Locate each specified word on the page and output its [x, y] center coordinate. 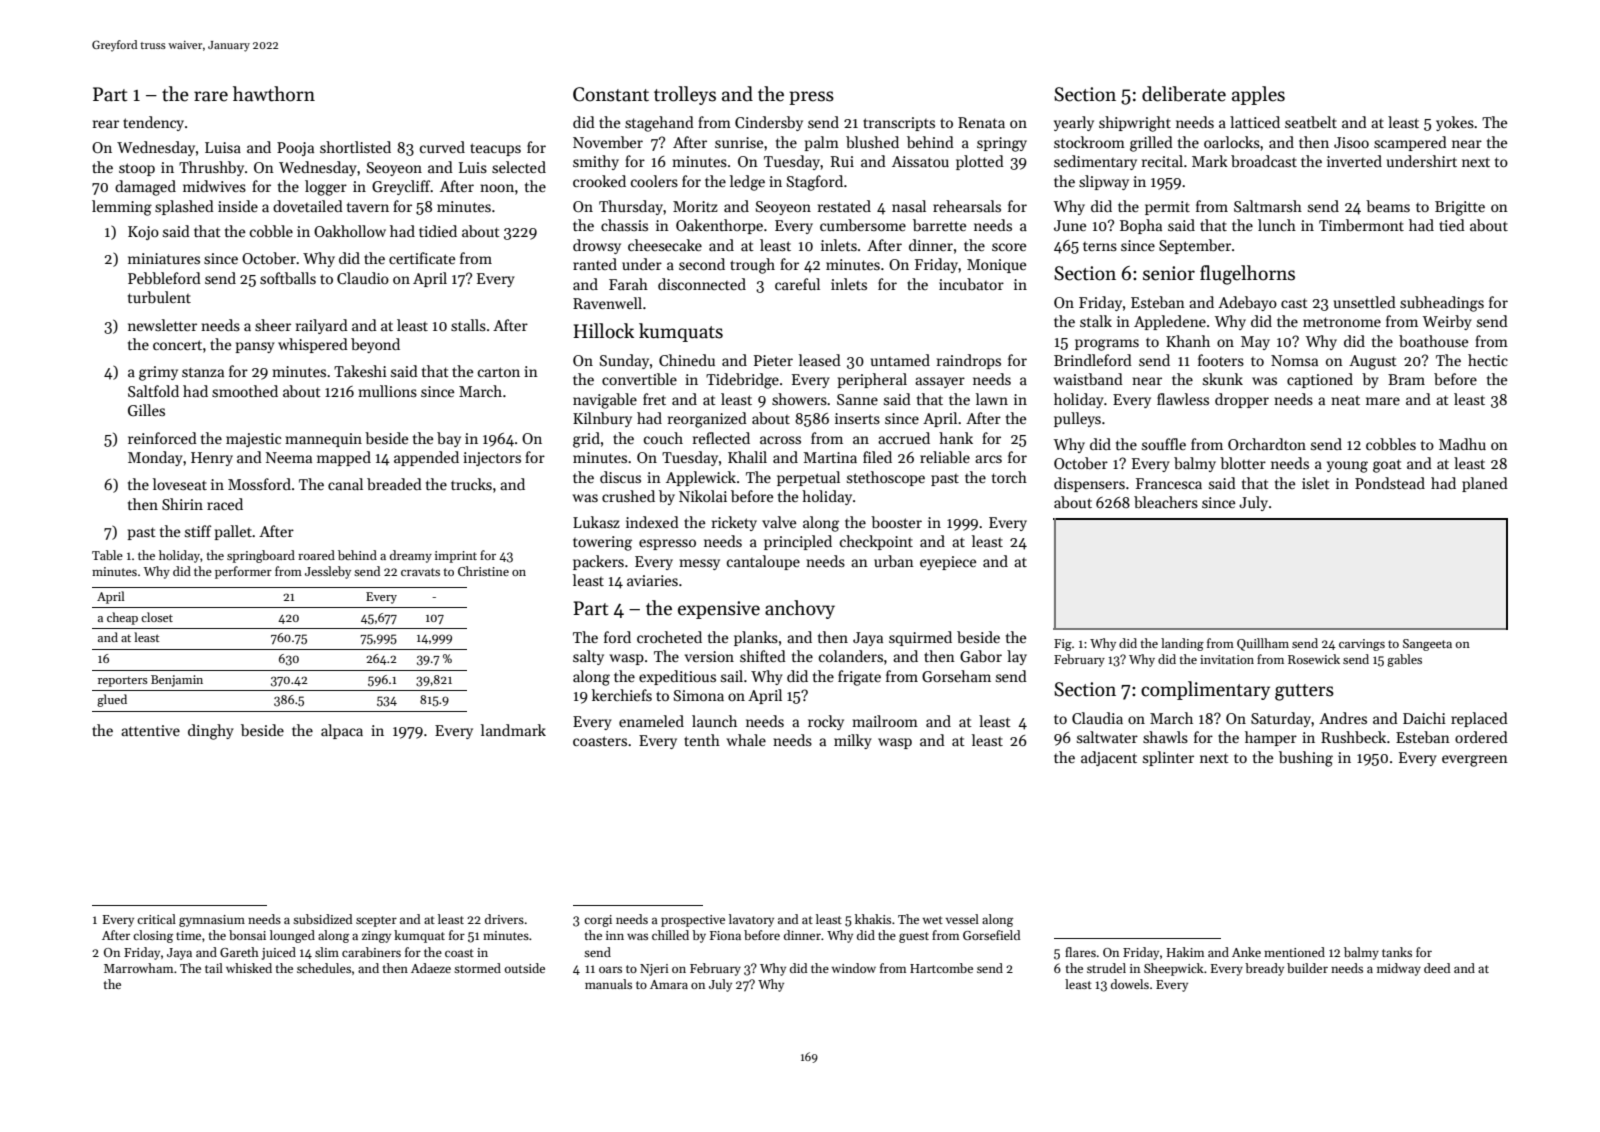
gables [1404, 660]
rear [106, 124]
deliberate [1184, 94]
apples [1258, 95]
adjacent [1109, 758]
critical [156, 919]
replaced [1479, 719]
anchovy [800, 609]
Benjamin [177, 681]
